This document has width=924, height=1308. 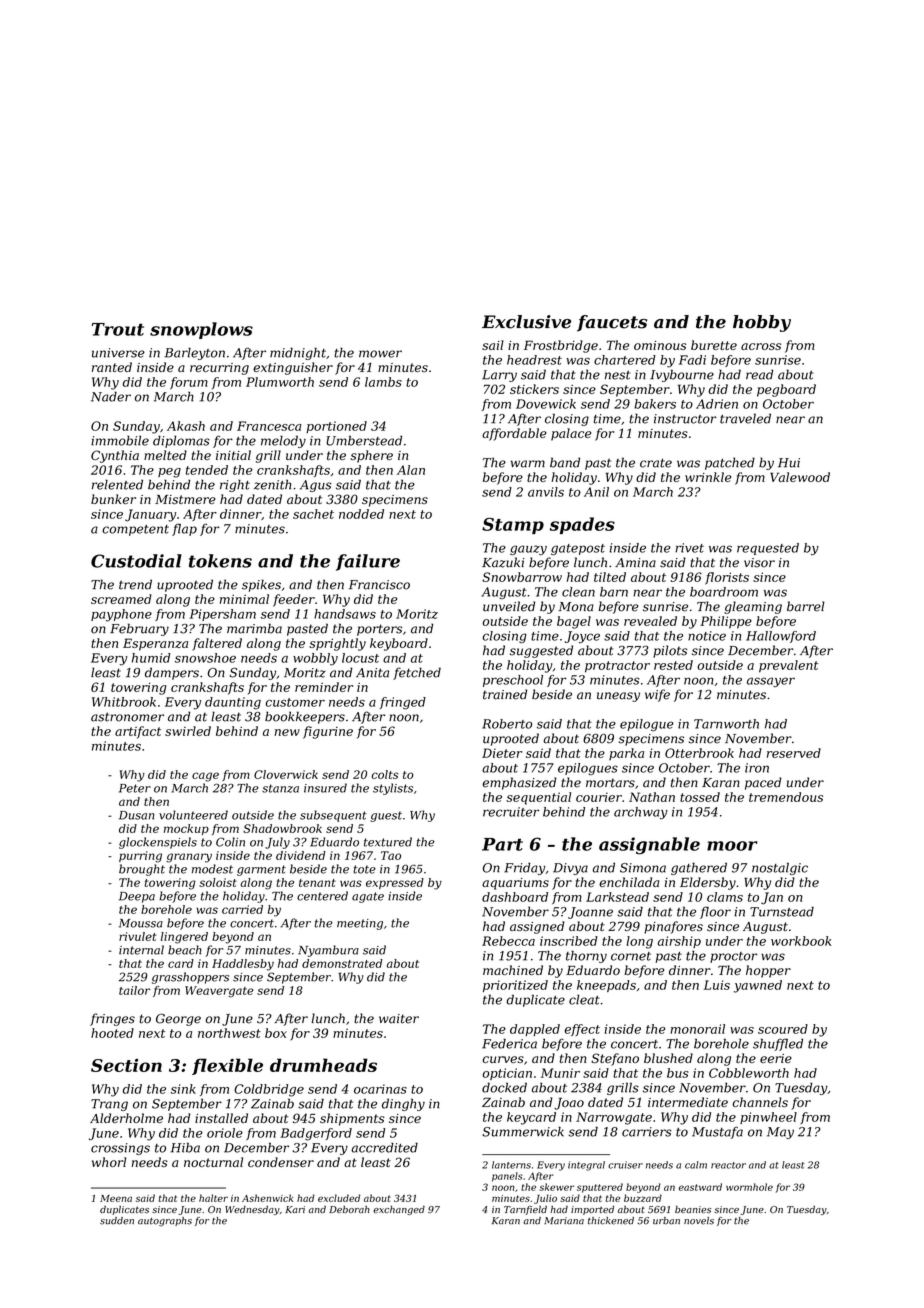 I want to click on failure, so click(x=368, y=562).
